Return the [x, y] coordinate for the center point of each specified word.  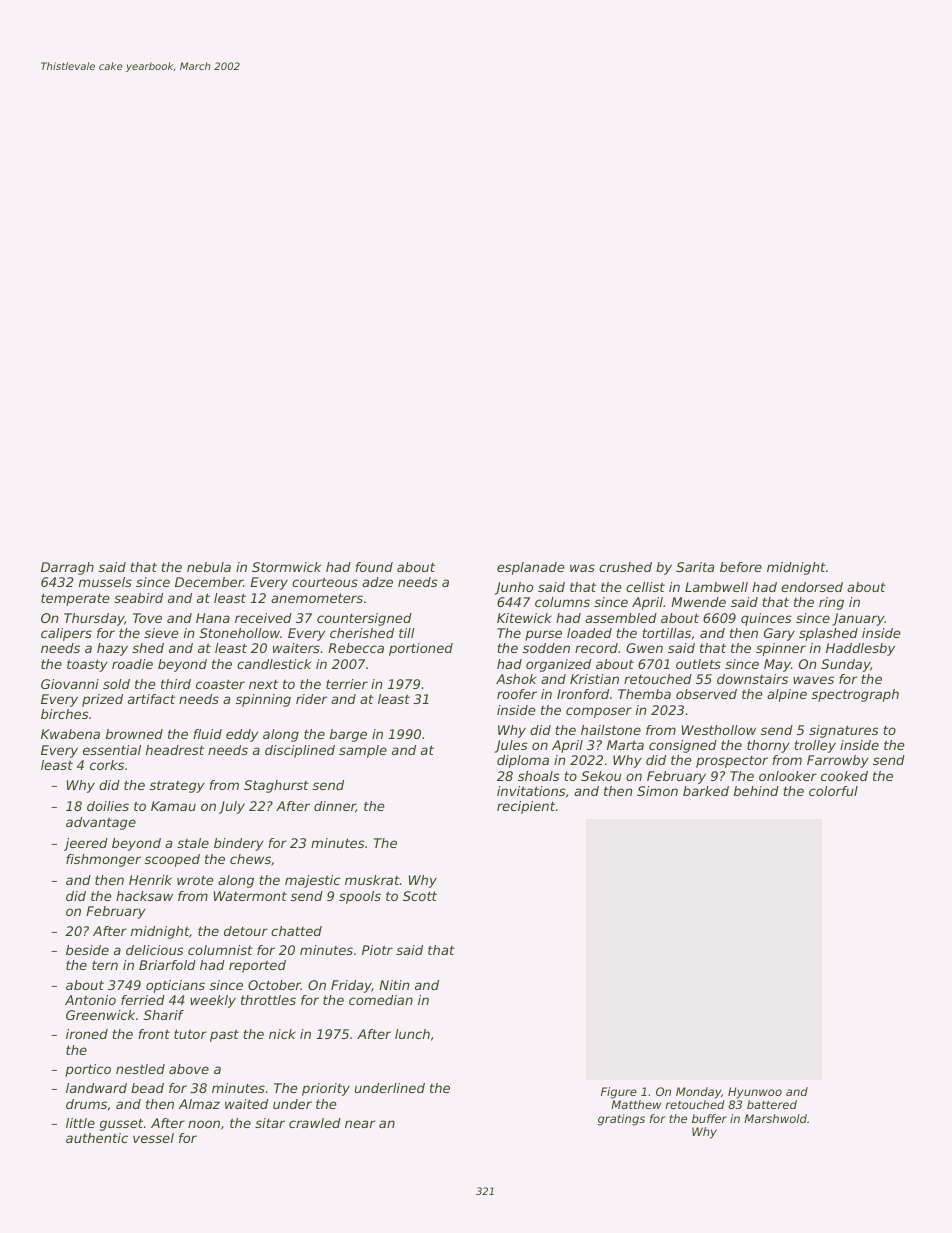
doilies [108, 806]
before [741, 567]
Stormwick [286, 567]
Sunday [845, 665]
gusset [121, 1125]
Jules [511, 746]
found [374, 567]
